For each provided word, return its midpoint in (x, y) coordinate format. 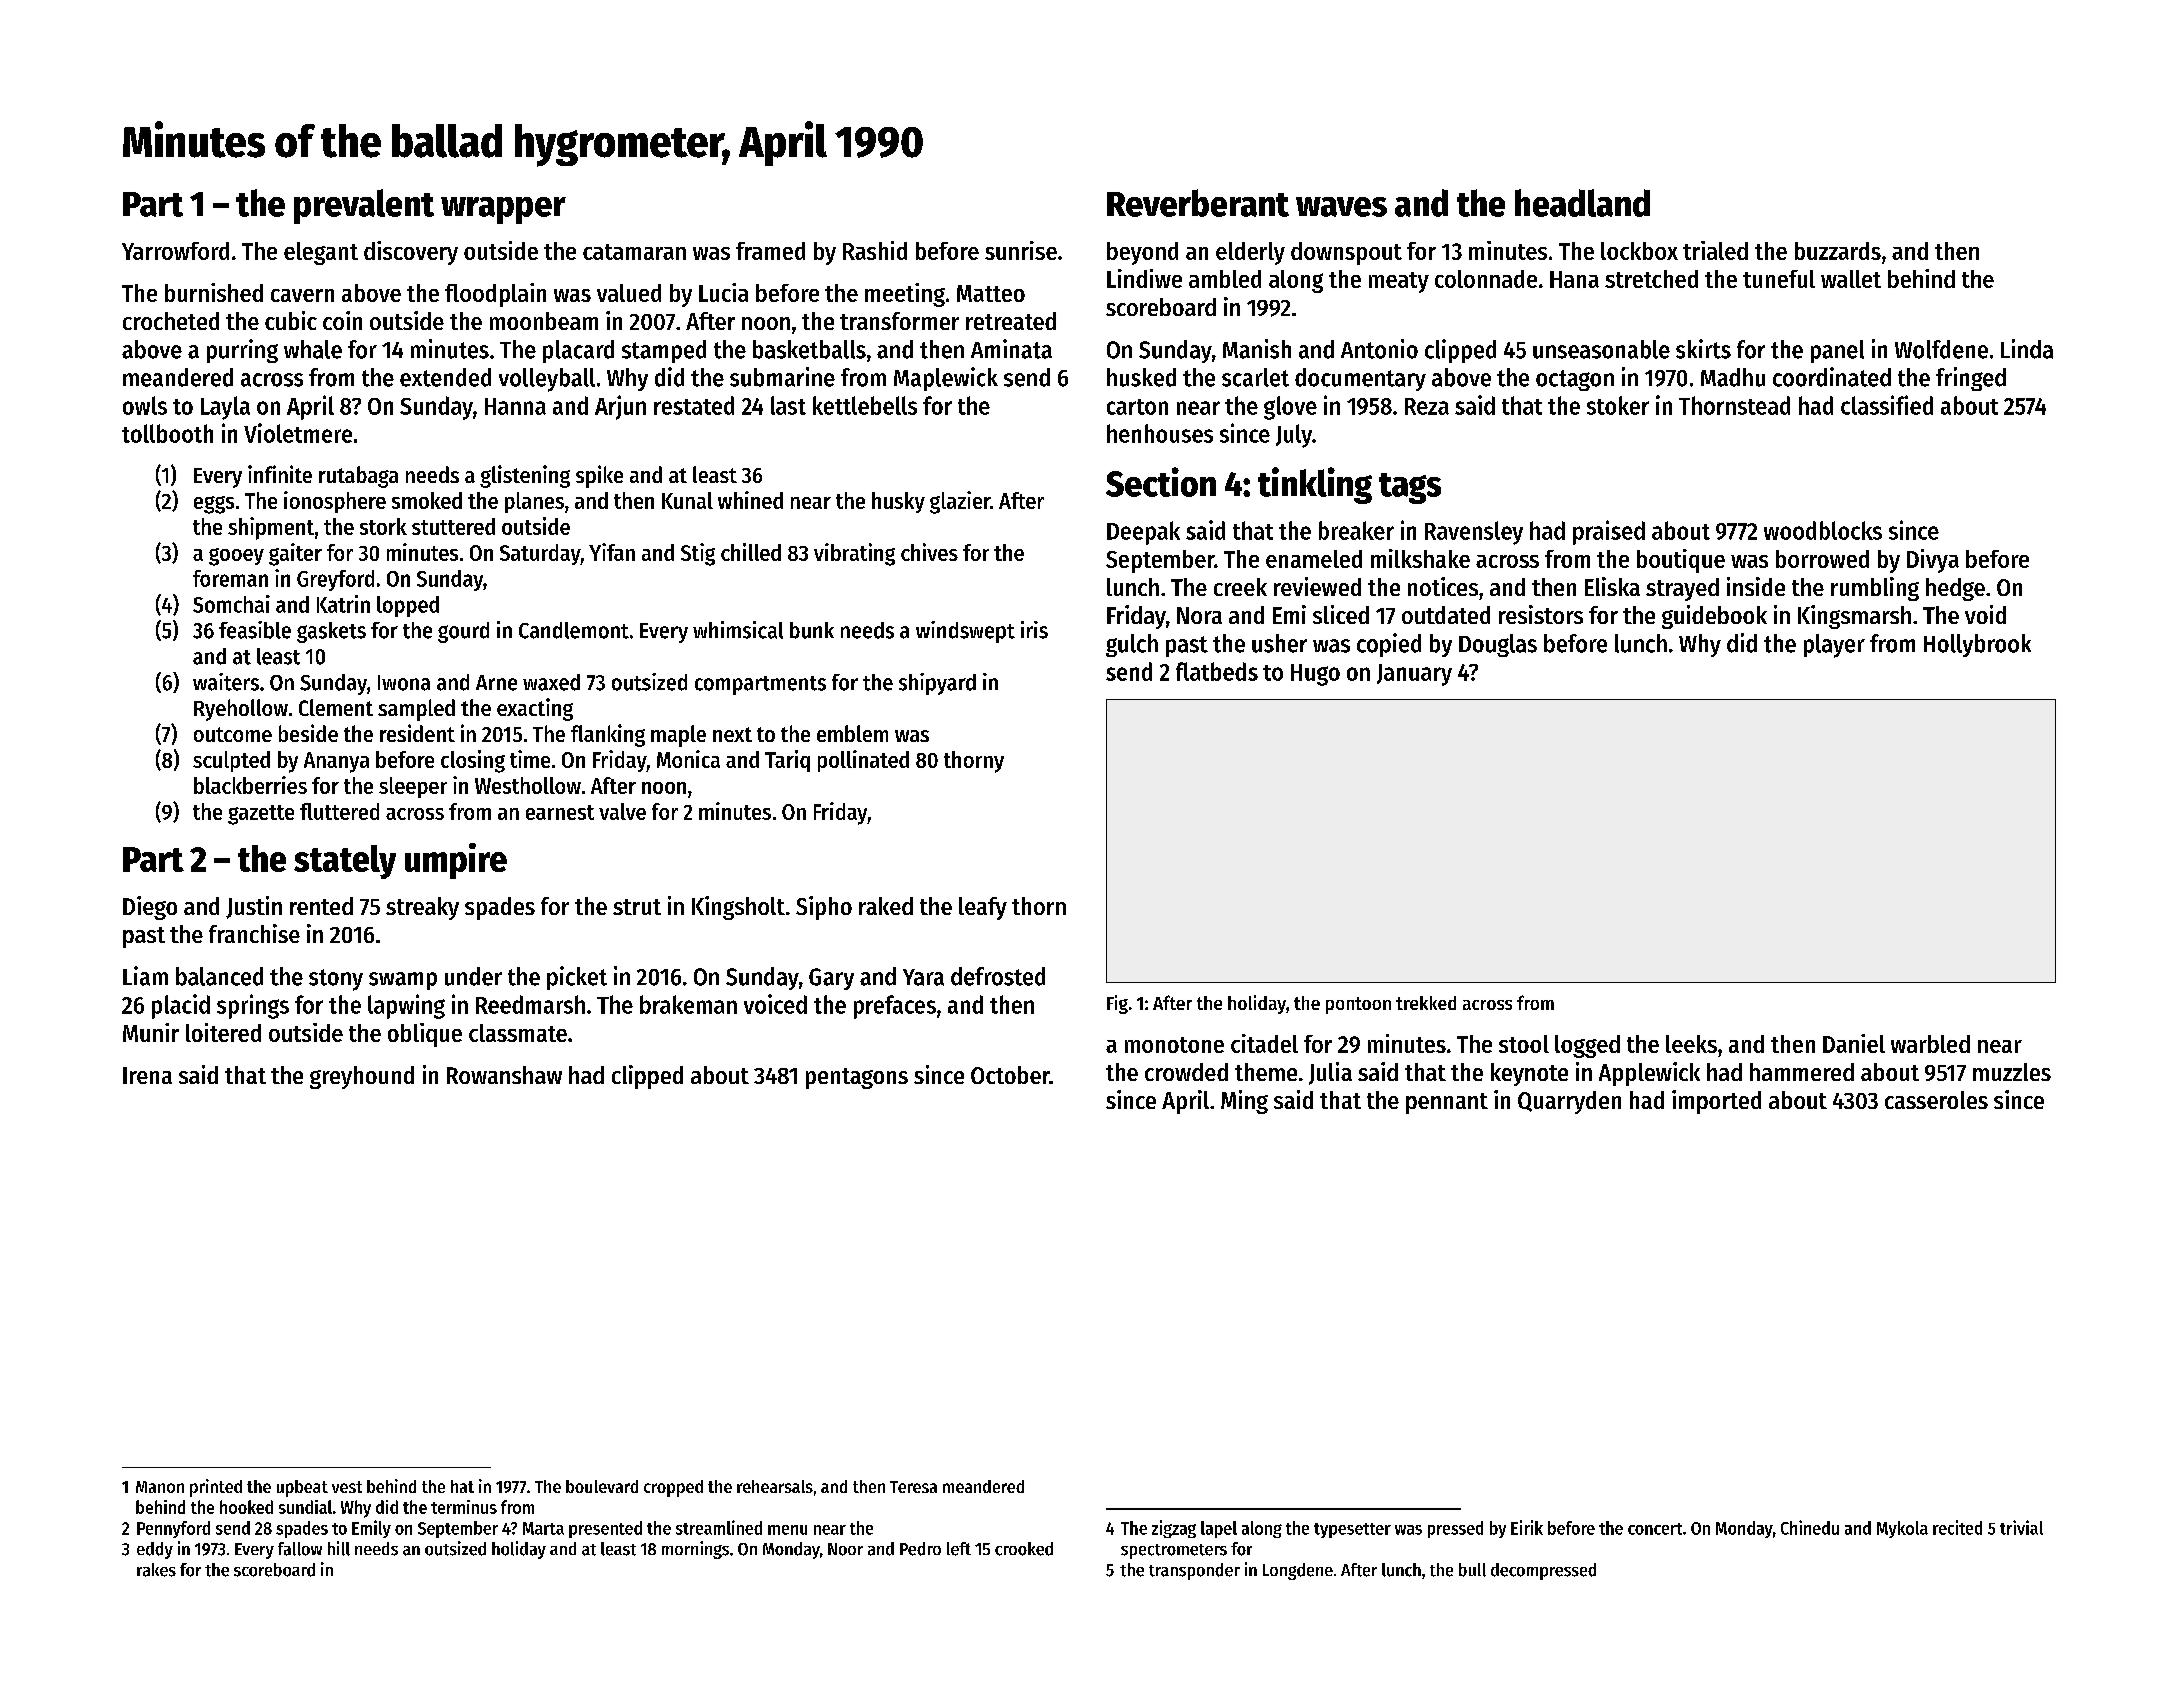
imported (1716, 1102)
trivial (2021, 1527)
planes (534, 502)
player (1834, 646)
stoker (1618, 405)
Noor (845, 1549)
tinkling (1315, 485)
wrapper (503, 210)
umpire (456, 861)
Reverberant (1198, 203)
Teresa (913, 1487)
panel (1837, 351)
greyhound (362, 1077)
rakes (156, 1570)
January (1414, 675)
